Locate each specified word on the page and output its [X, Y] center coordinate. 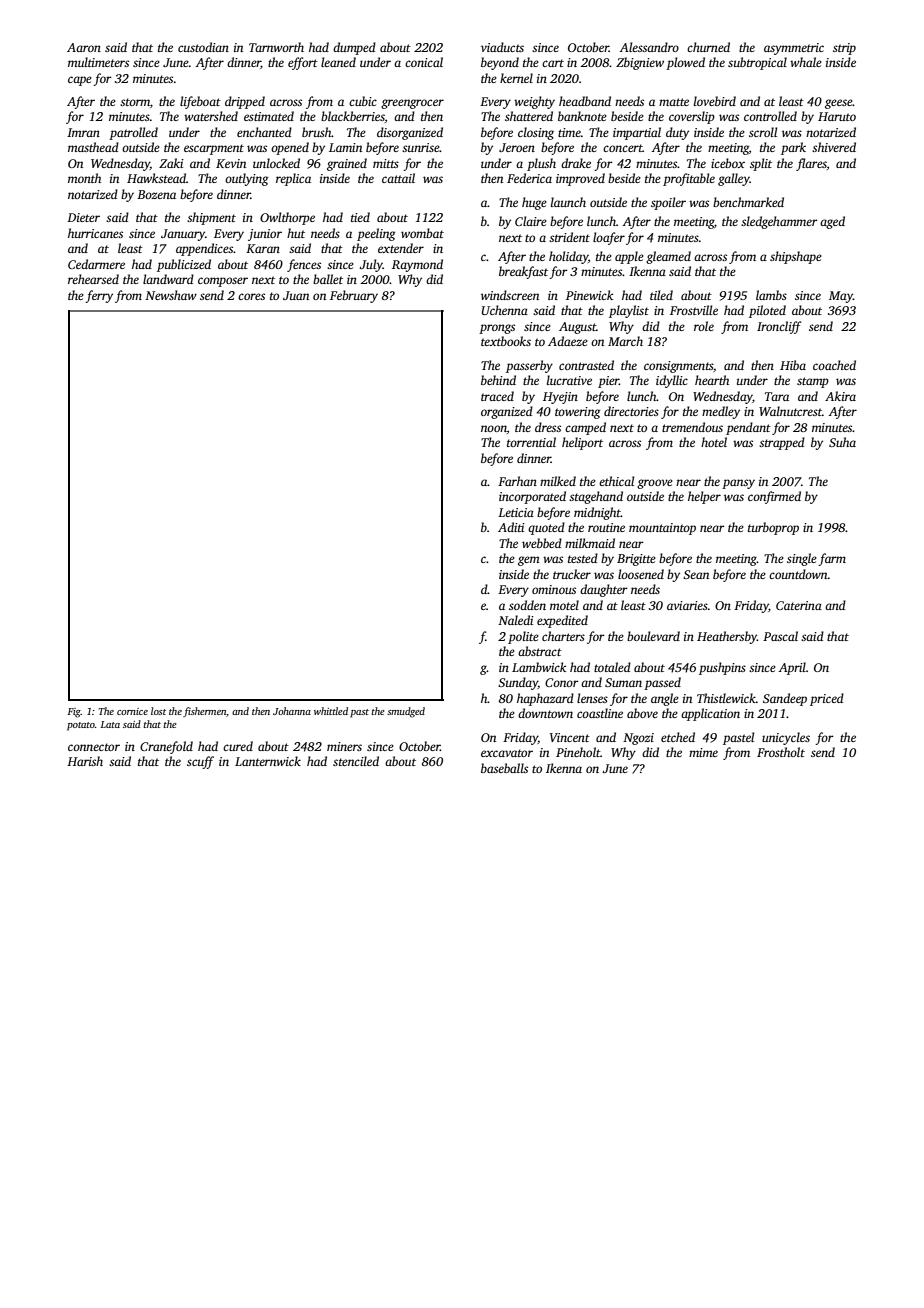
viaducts [502, 47]
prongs [497, 329]
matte [674, 102]
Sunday [518, 683]
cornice [132, 711]
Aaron [84, 47]
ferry [99, 296]
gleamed [668, 257]
